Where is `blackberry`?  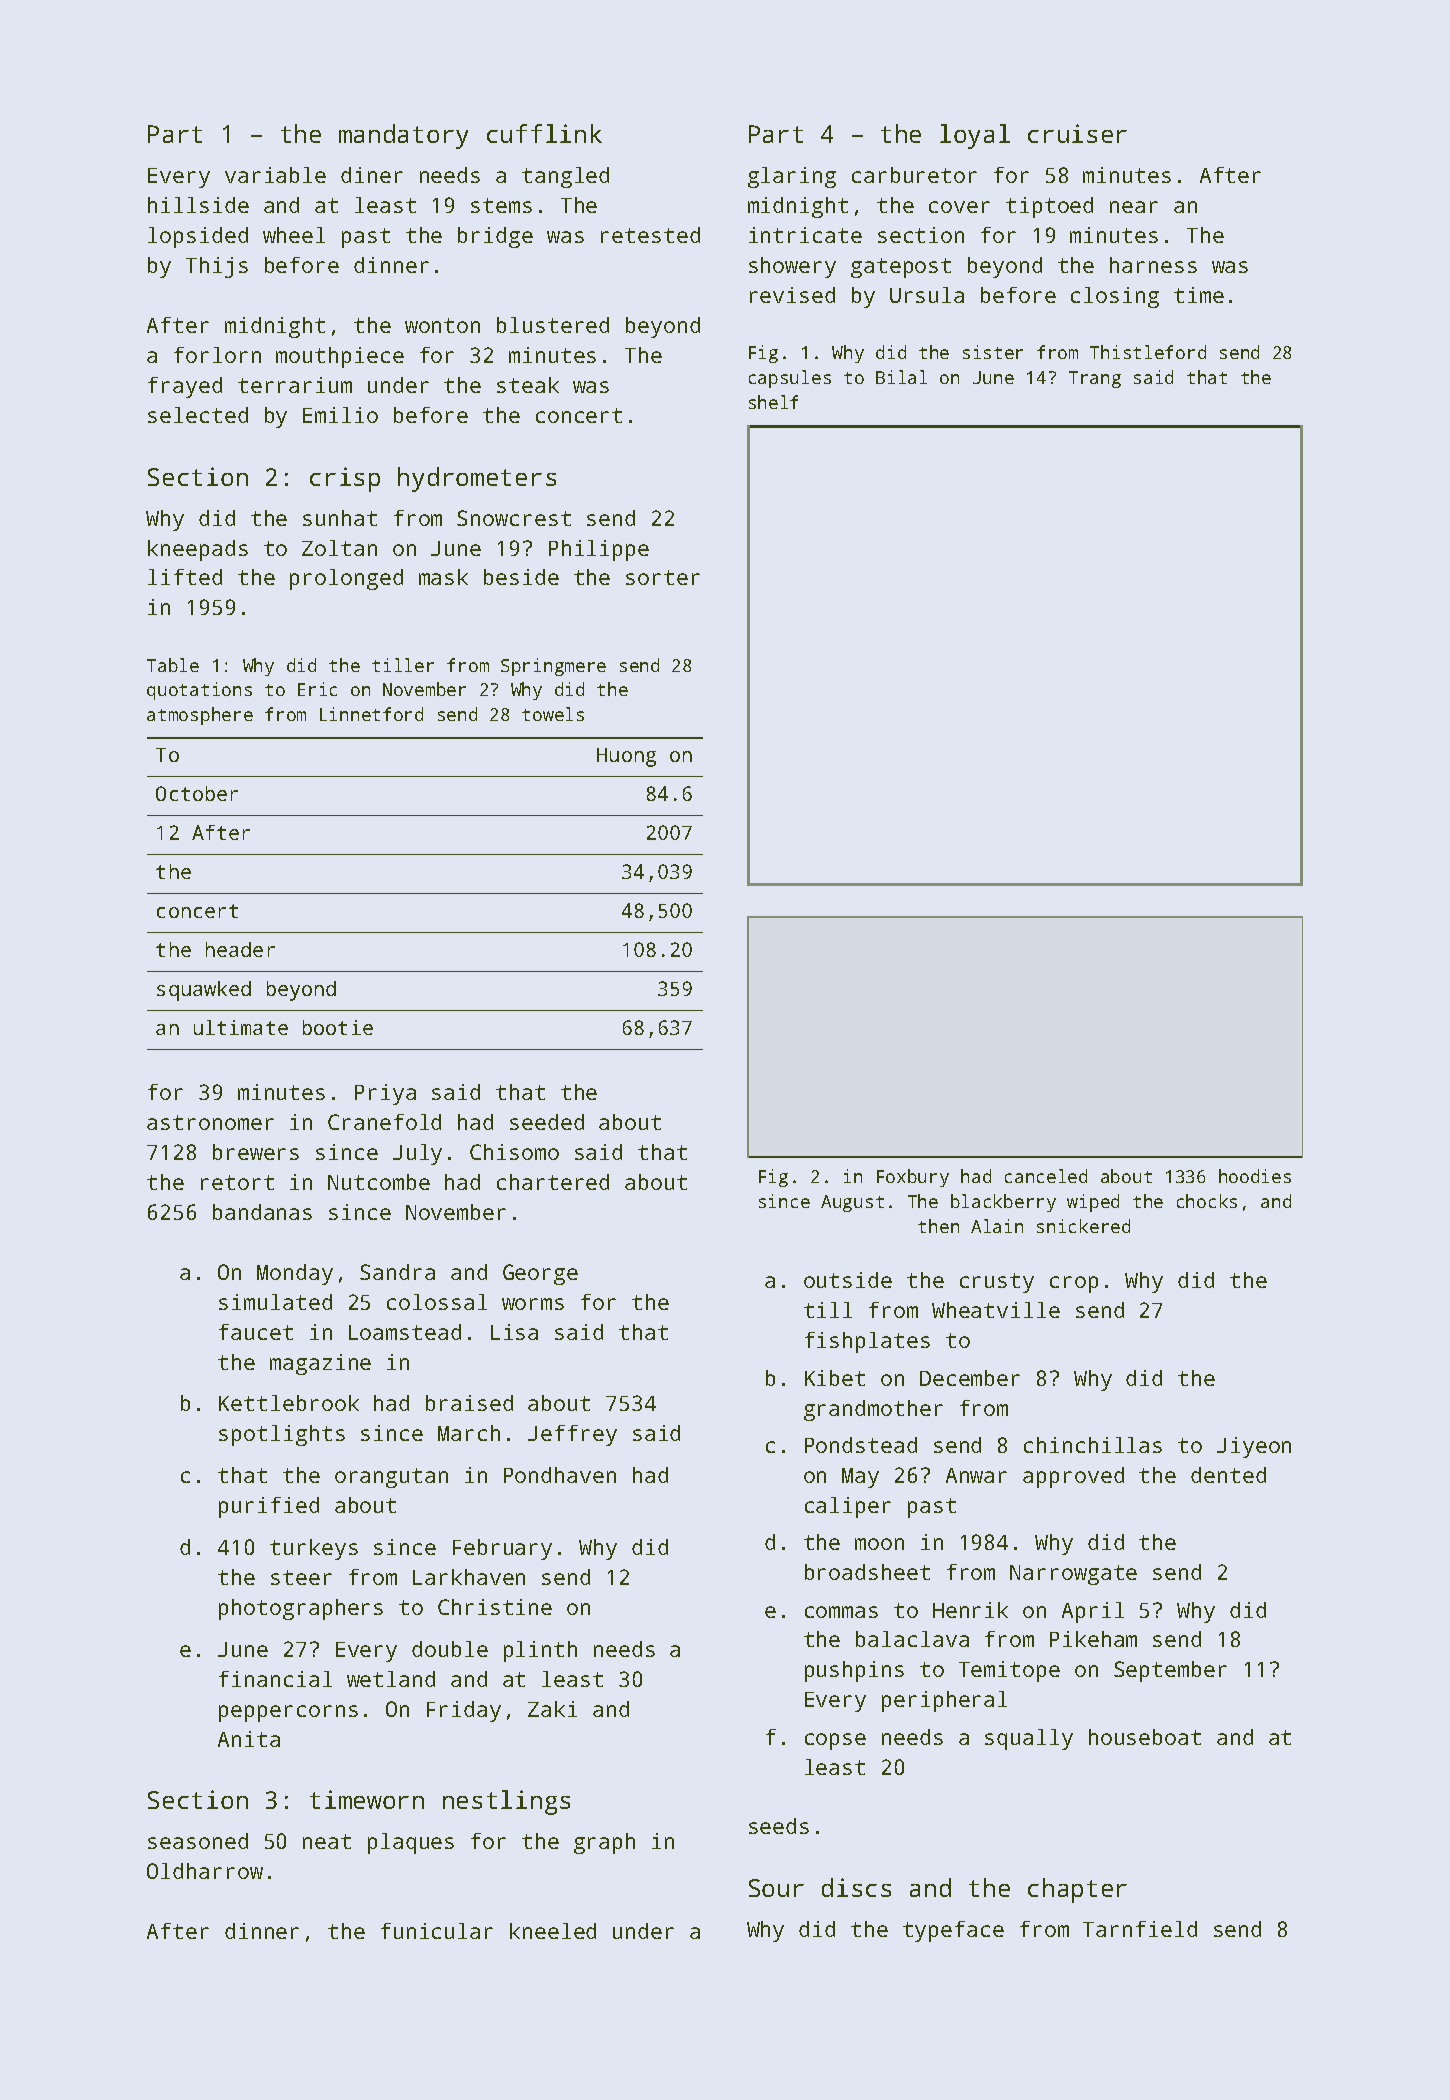 blackberry is located at coordinates (1003, 1203).
